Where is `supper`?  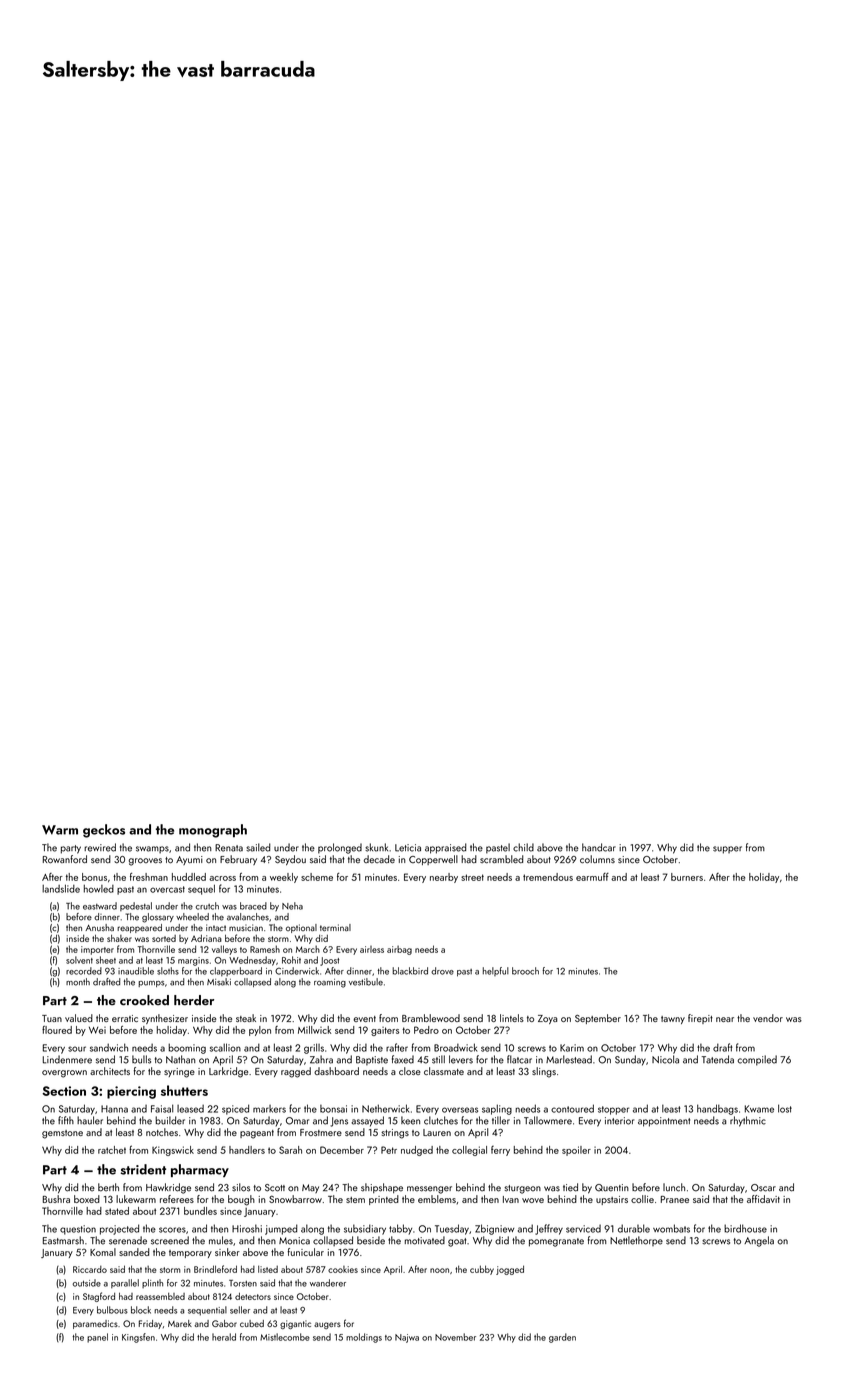 supper is located at coordinates (727, 850).
